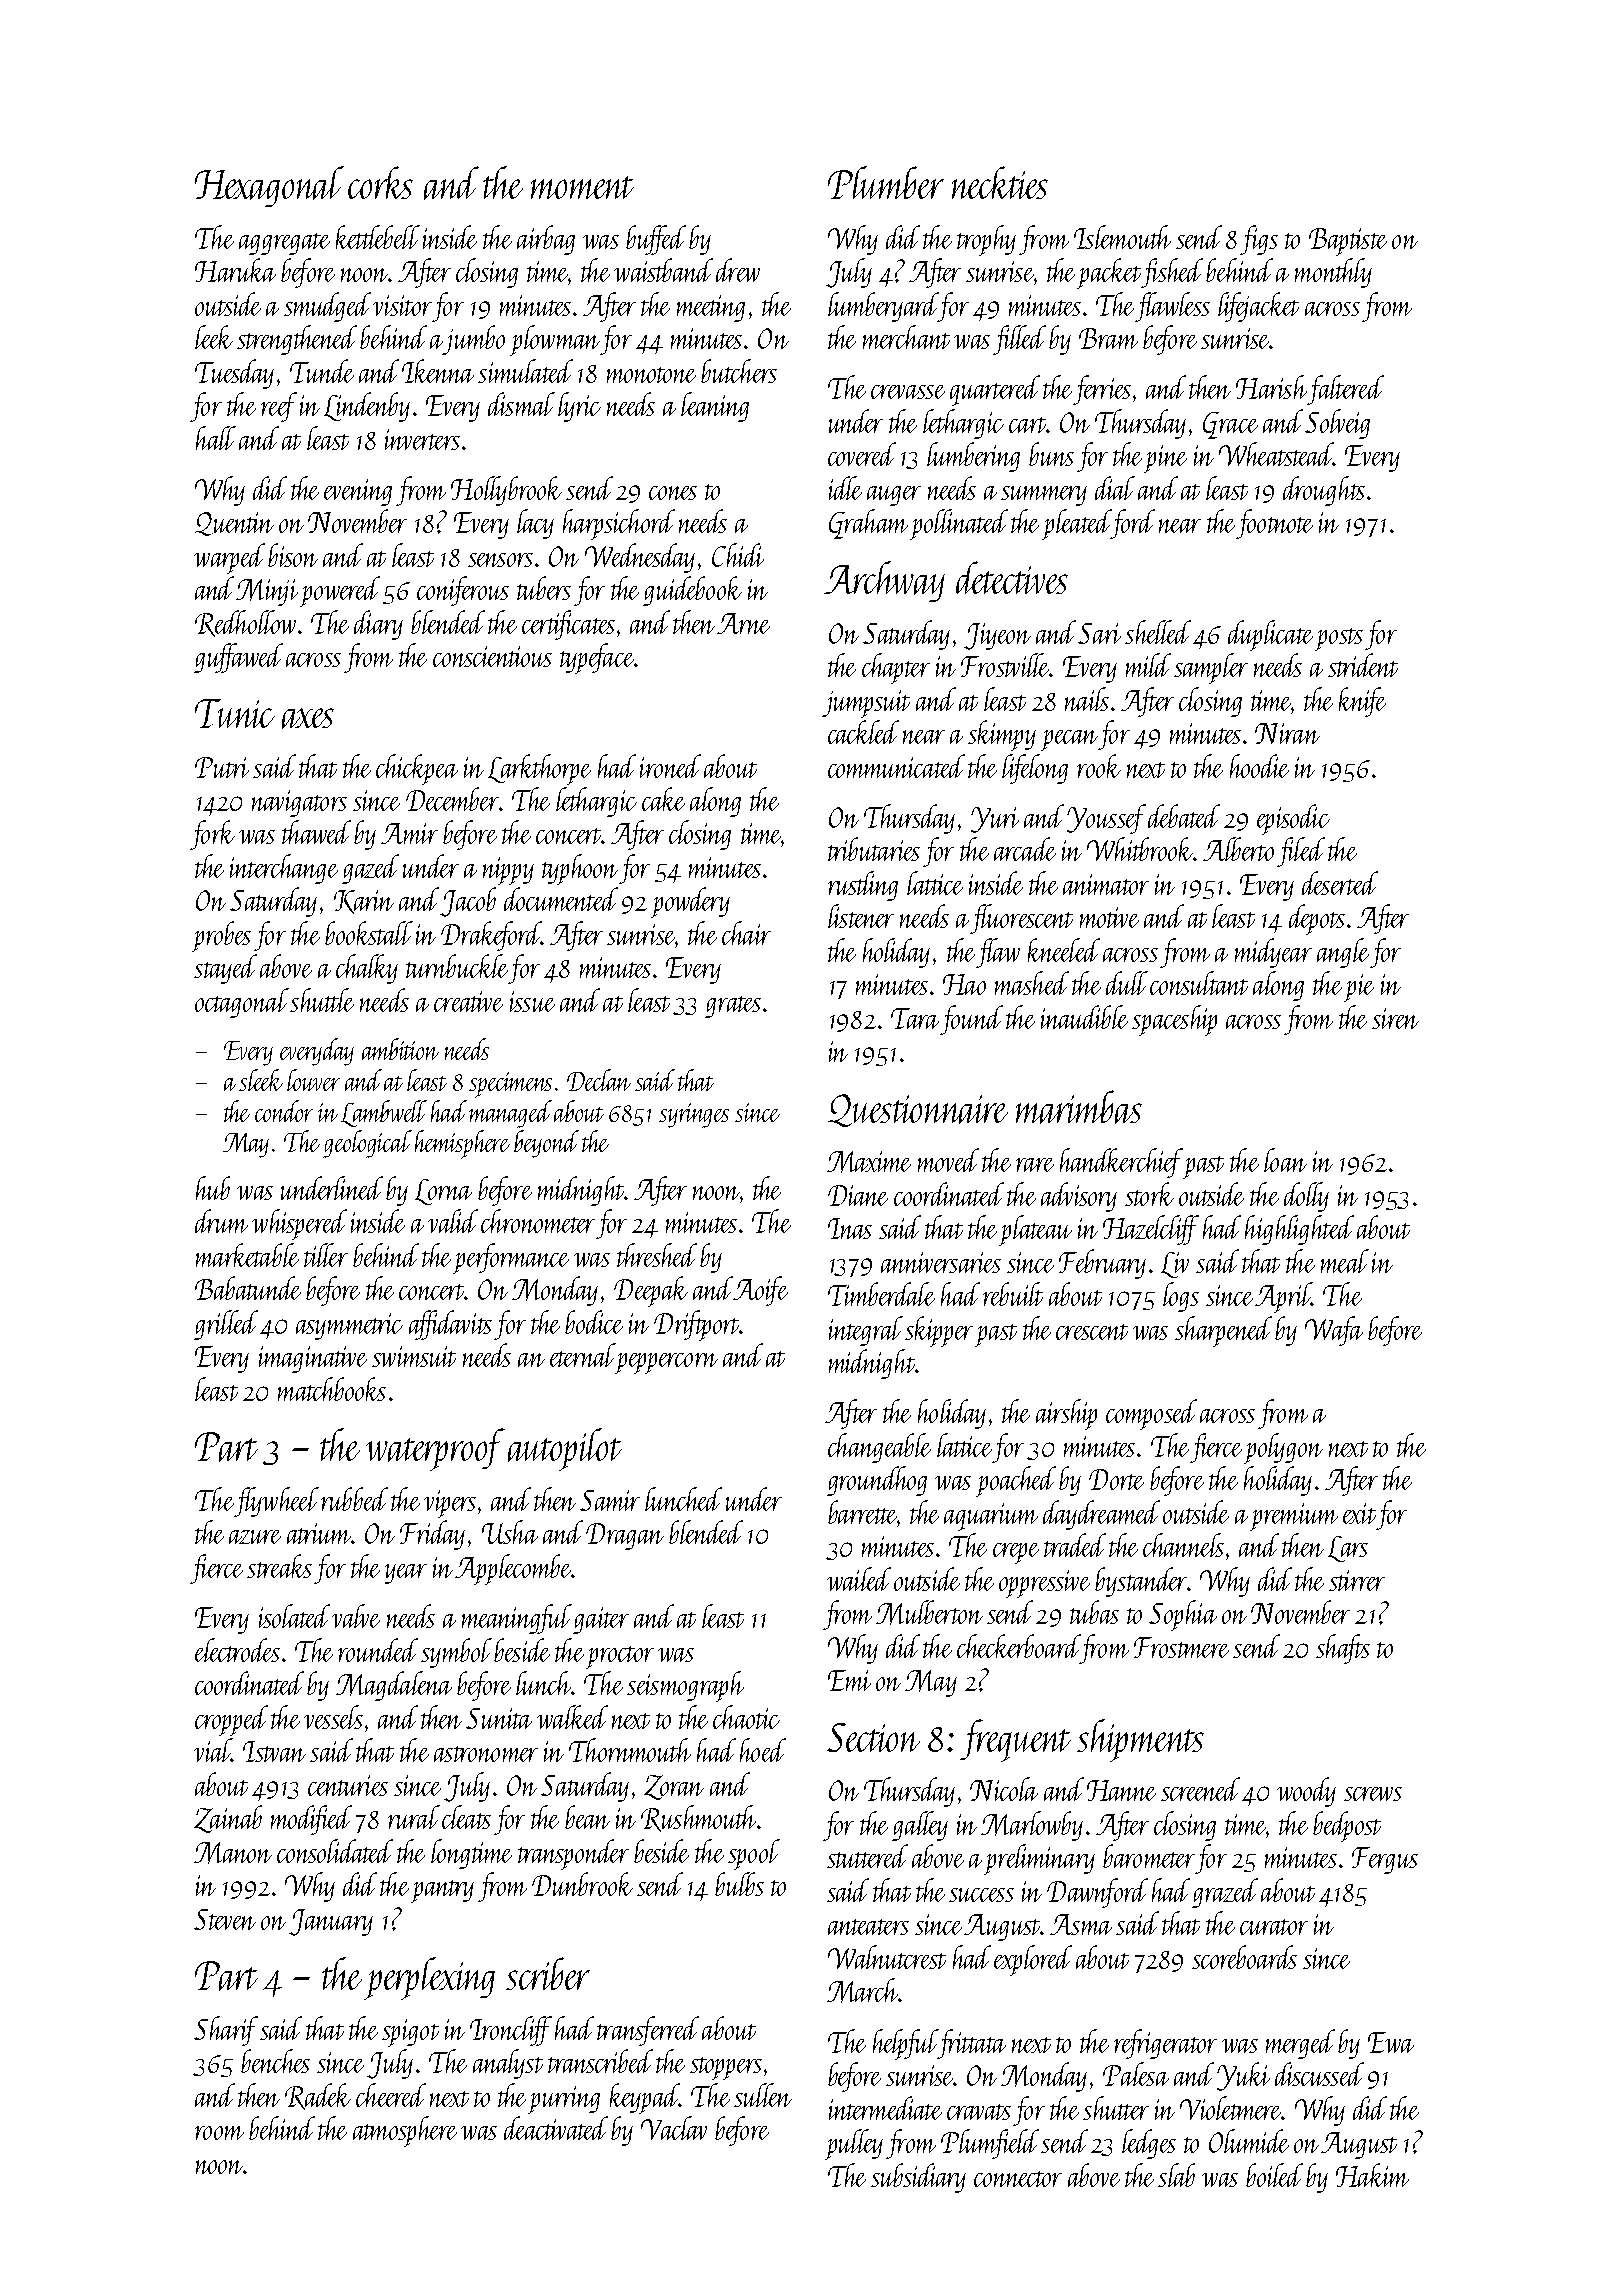 This screenshot has height=2292, width=1620. Describe the element at coordinates (1018, 2179) in the screenshot. I see `connector` at that location.
